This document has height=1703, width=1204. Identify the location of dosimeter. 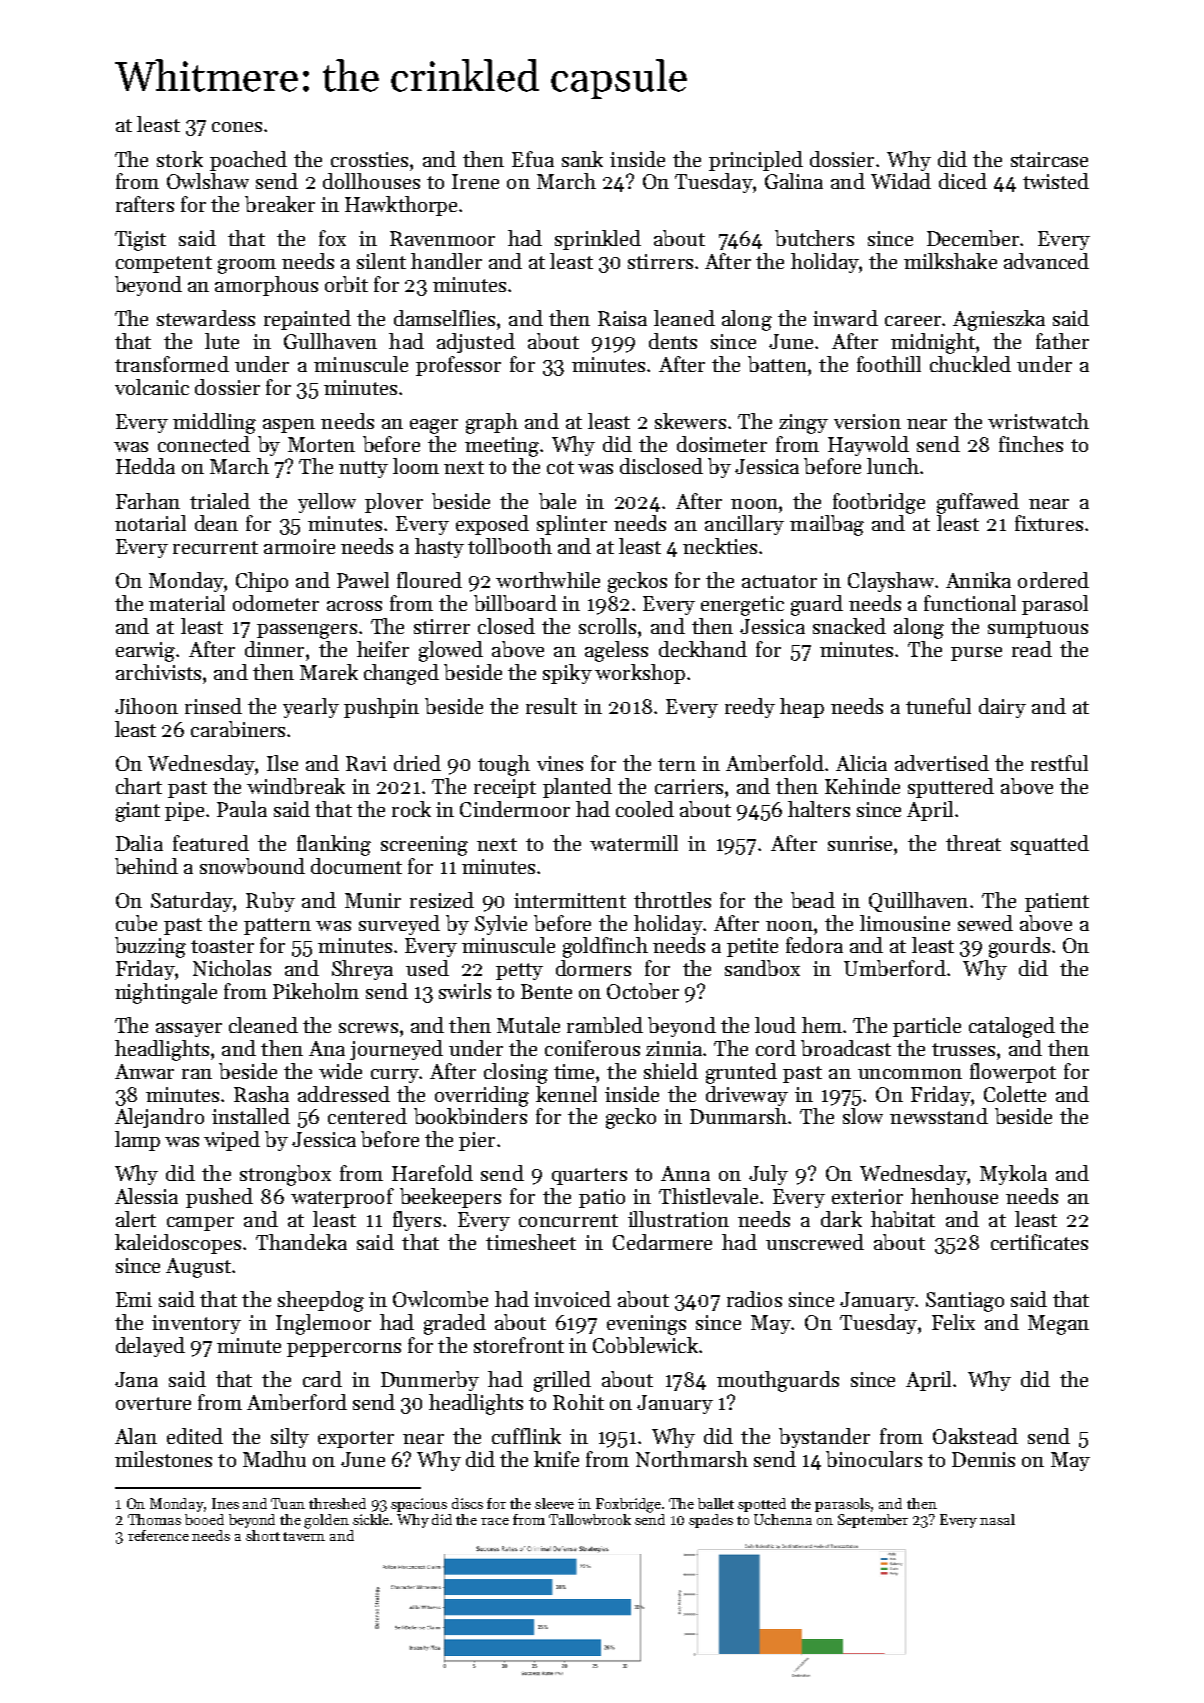
(722, 444).
